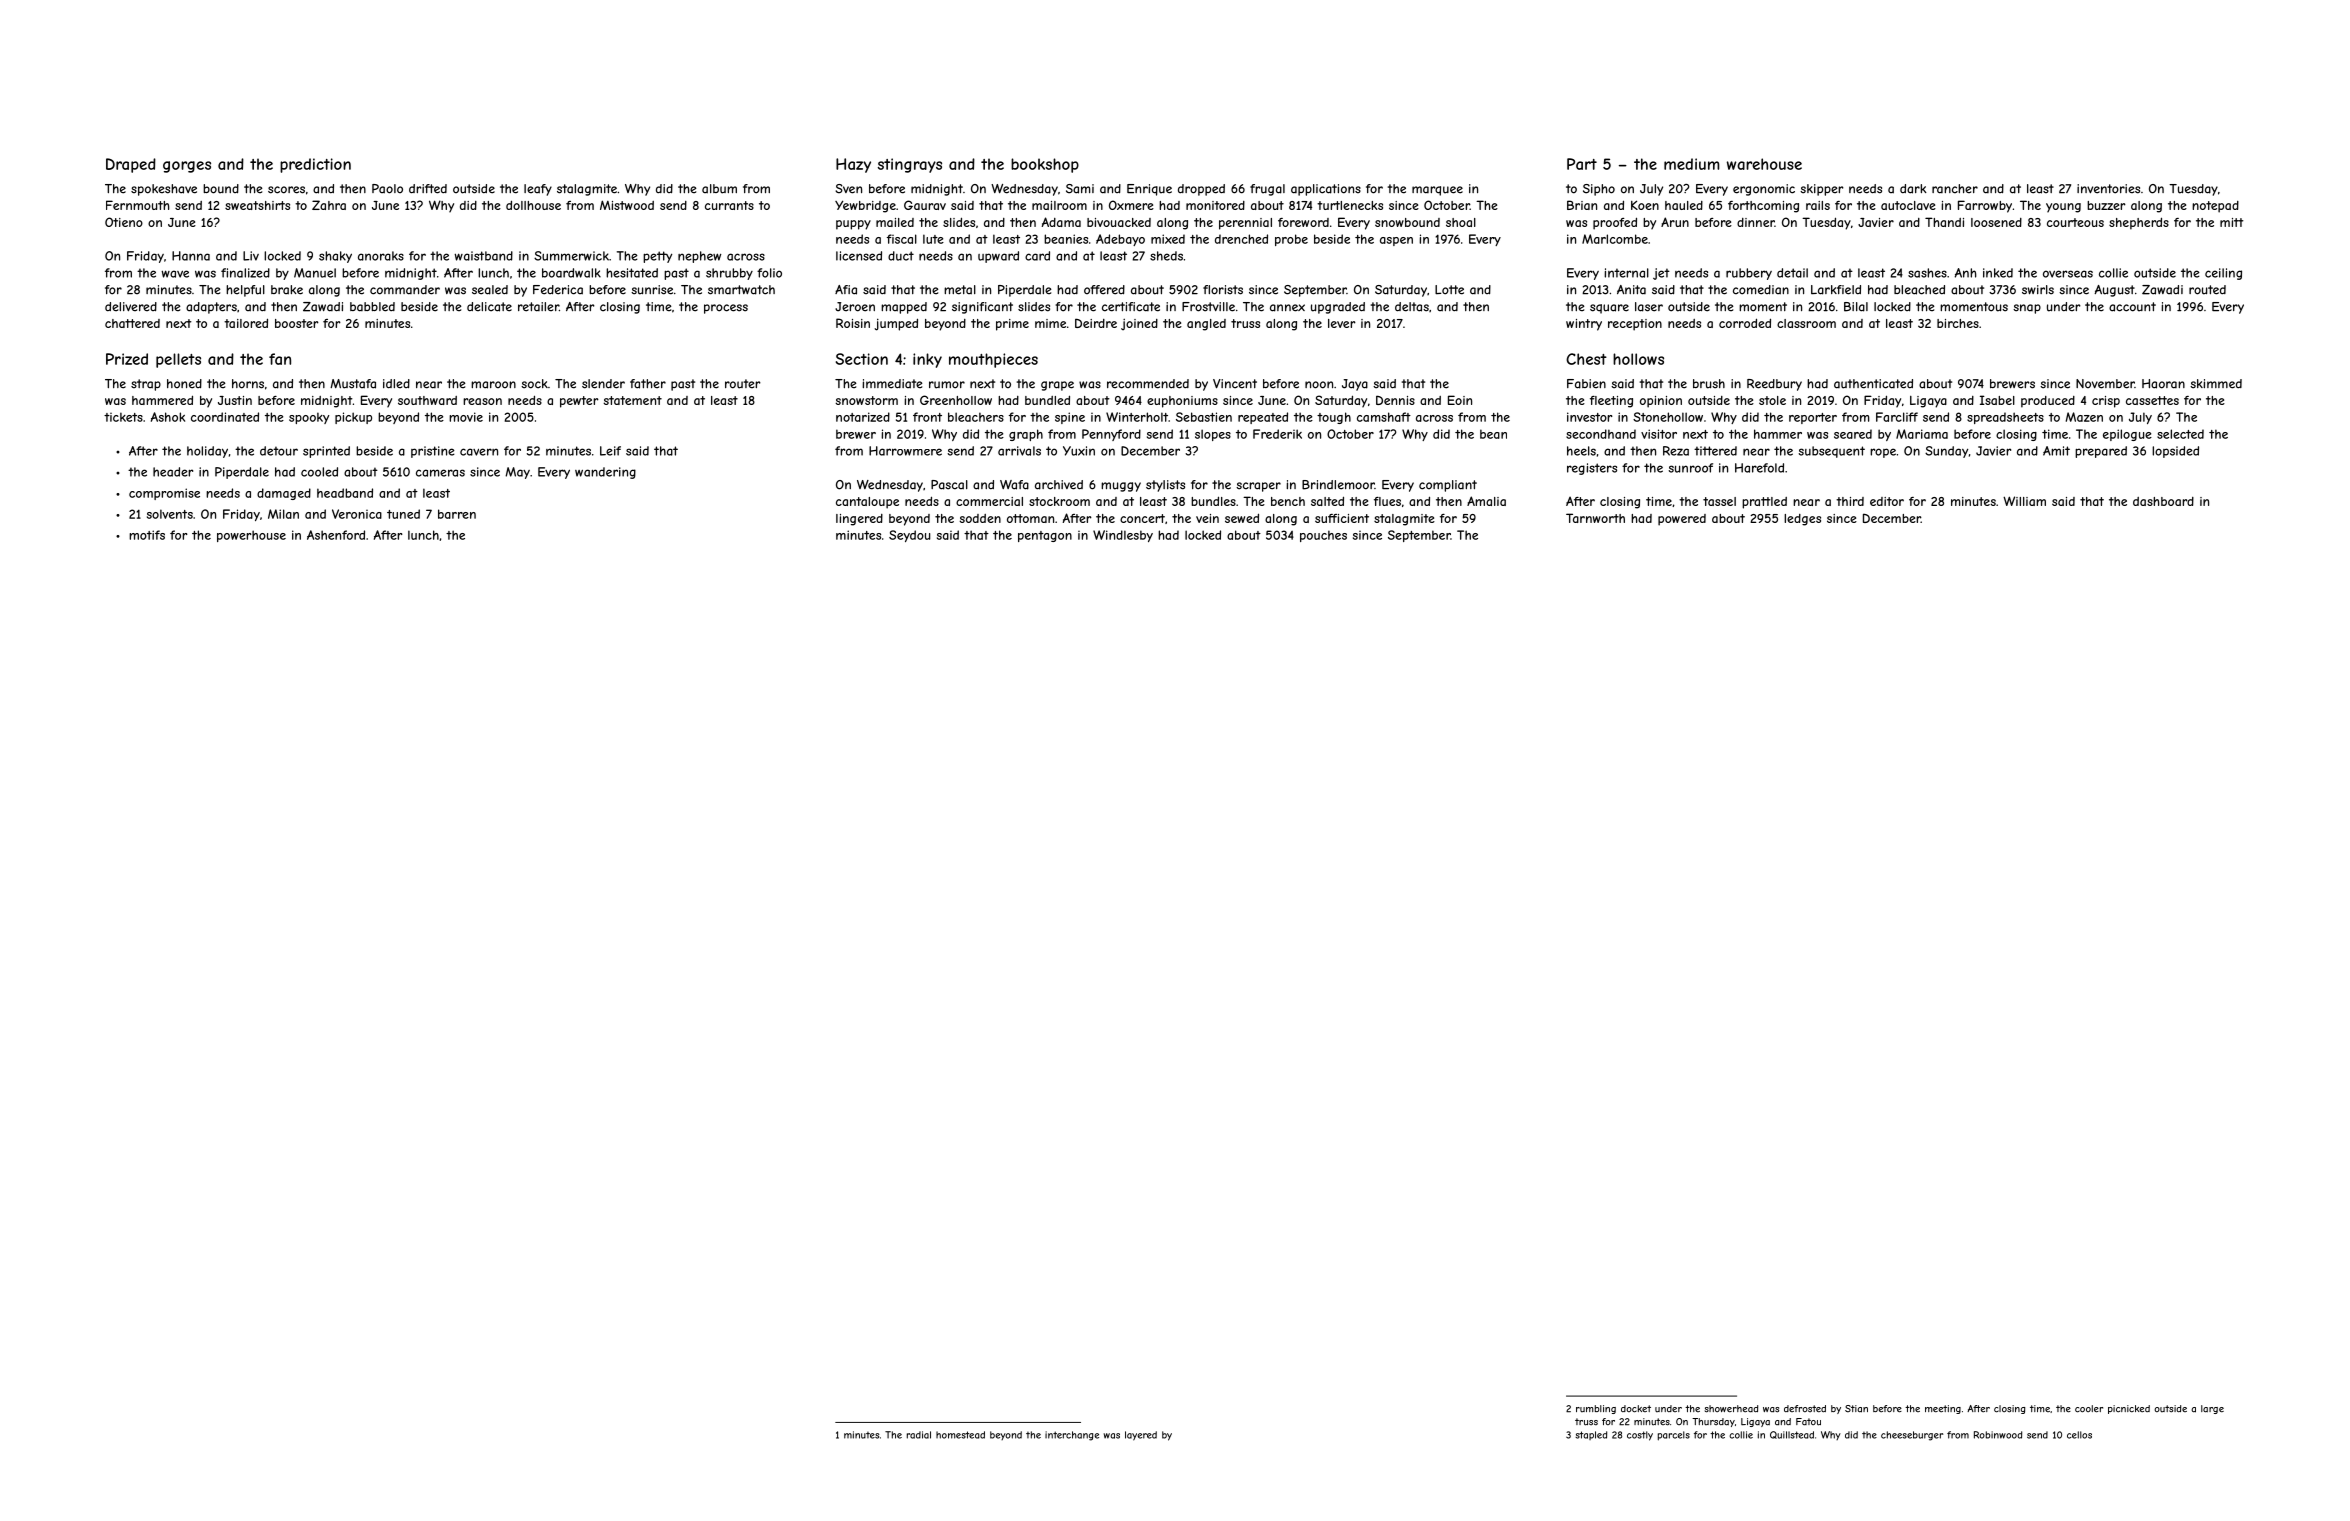 Image resolution: width=2350 pixels, height=1521 pixels. Describe the element at coordinates (1802, 520) in the image. I see `ledges` at that location.
